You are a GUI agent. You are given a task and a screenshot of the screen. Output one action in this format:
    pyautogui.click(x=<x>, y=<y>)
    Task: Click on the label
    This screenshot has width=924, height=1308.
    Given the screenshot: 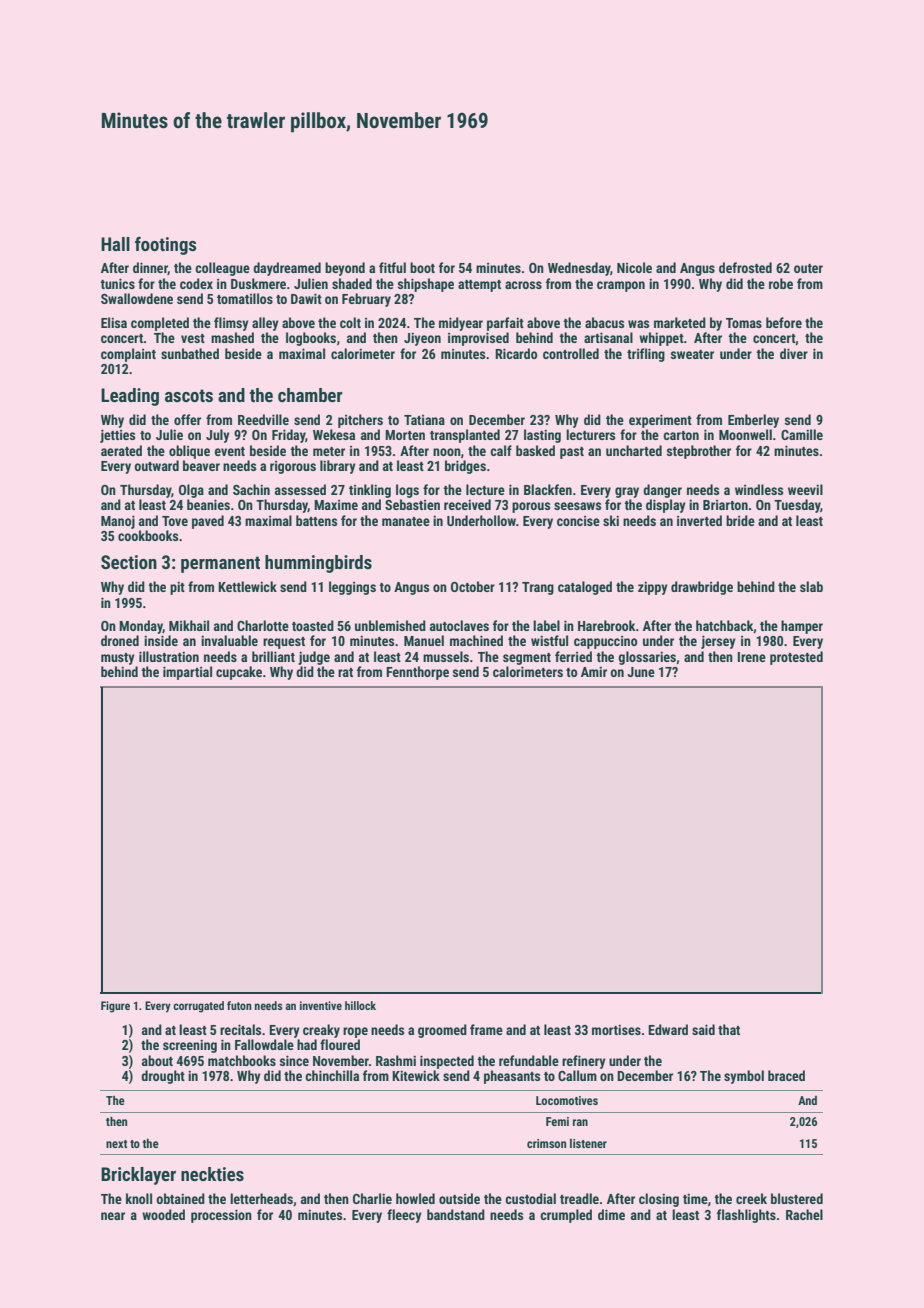 What is the action you would take?
    pyautogui.click(x=546, y=625)
